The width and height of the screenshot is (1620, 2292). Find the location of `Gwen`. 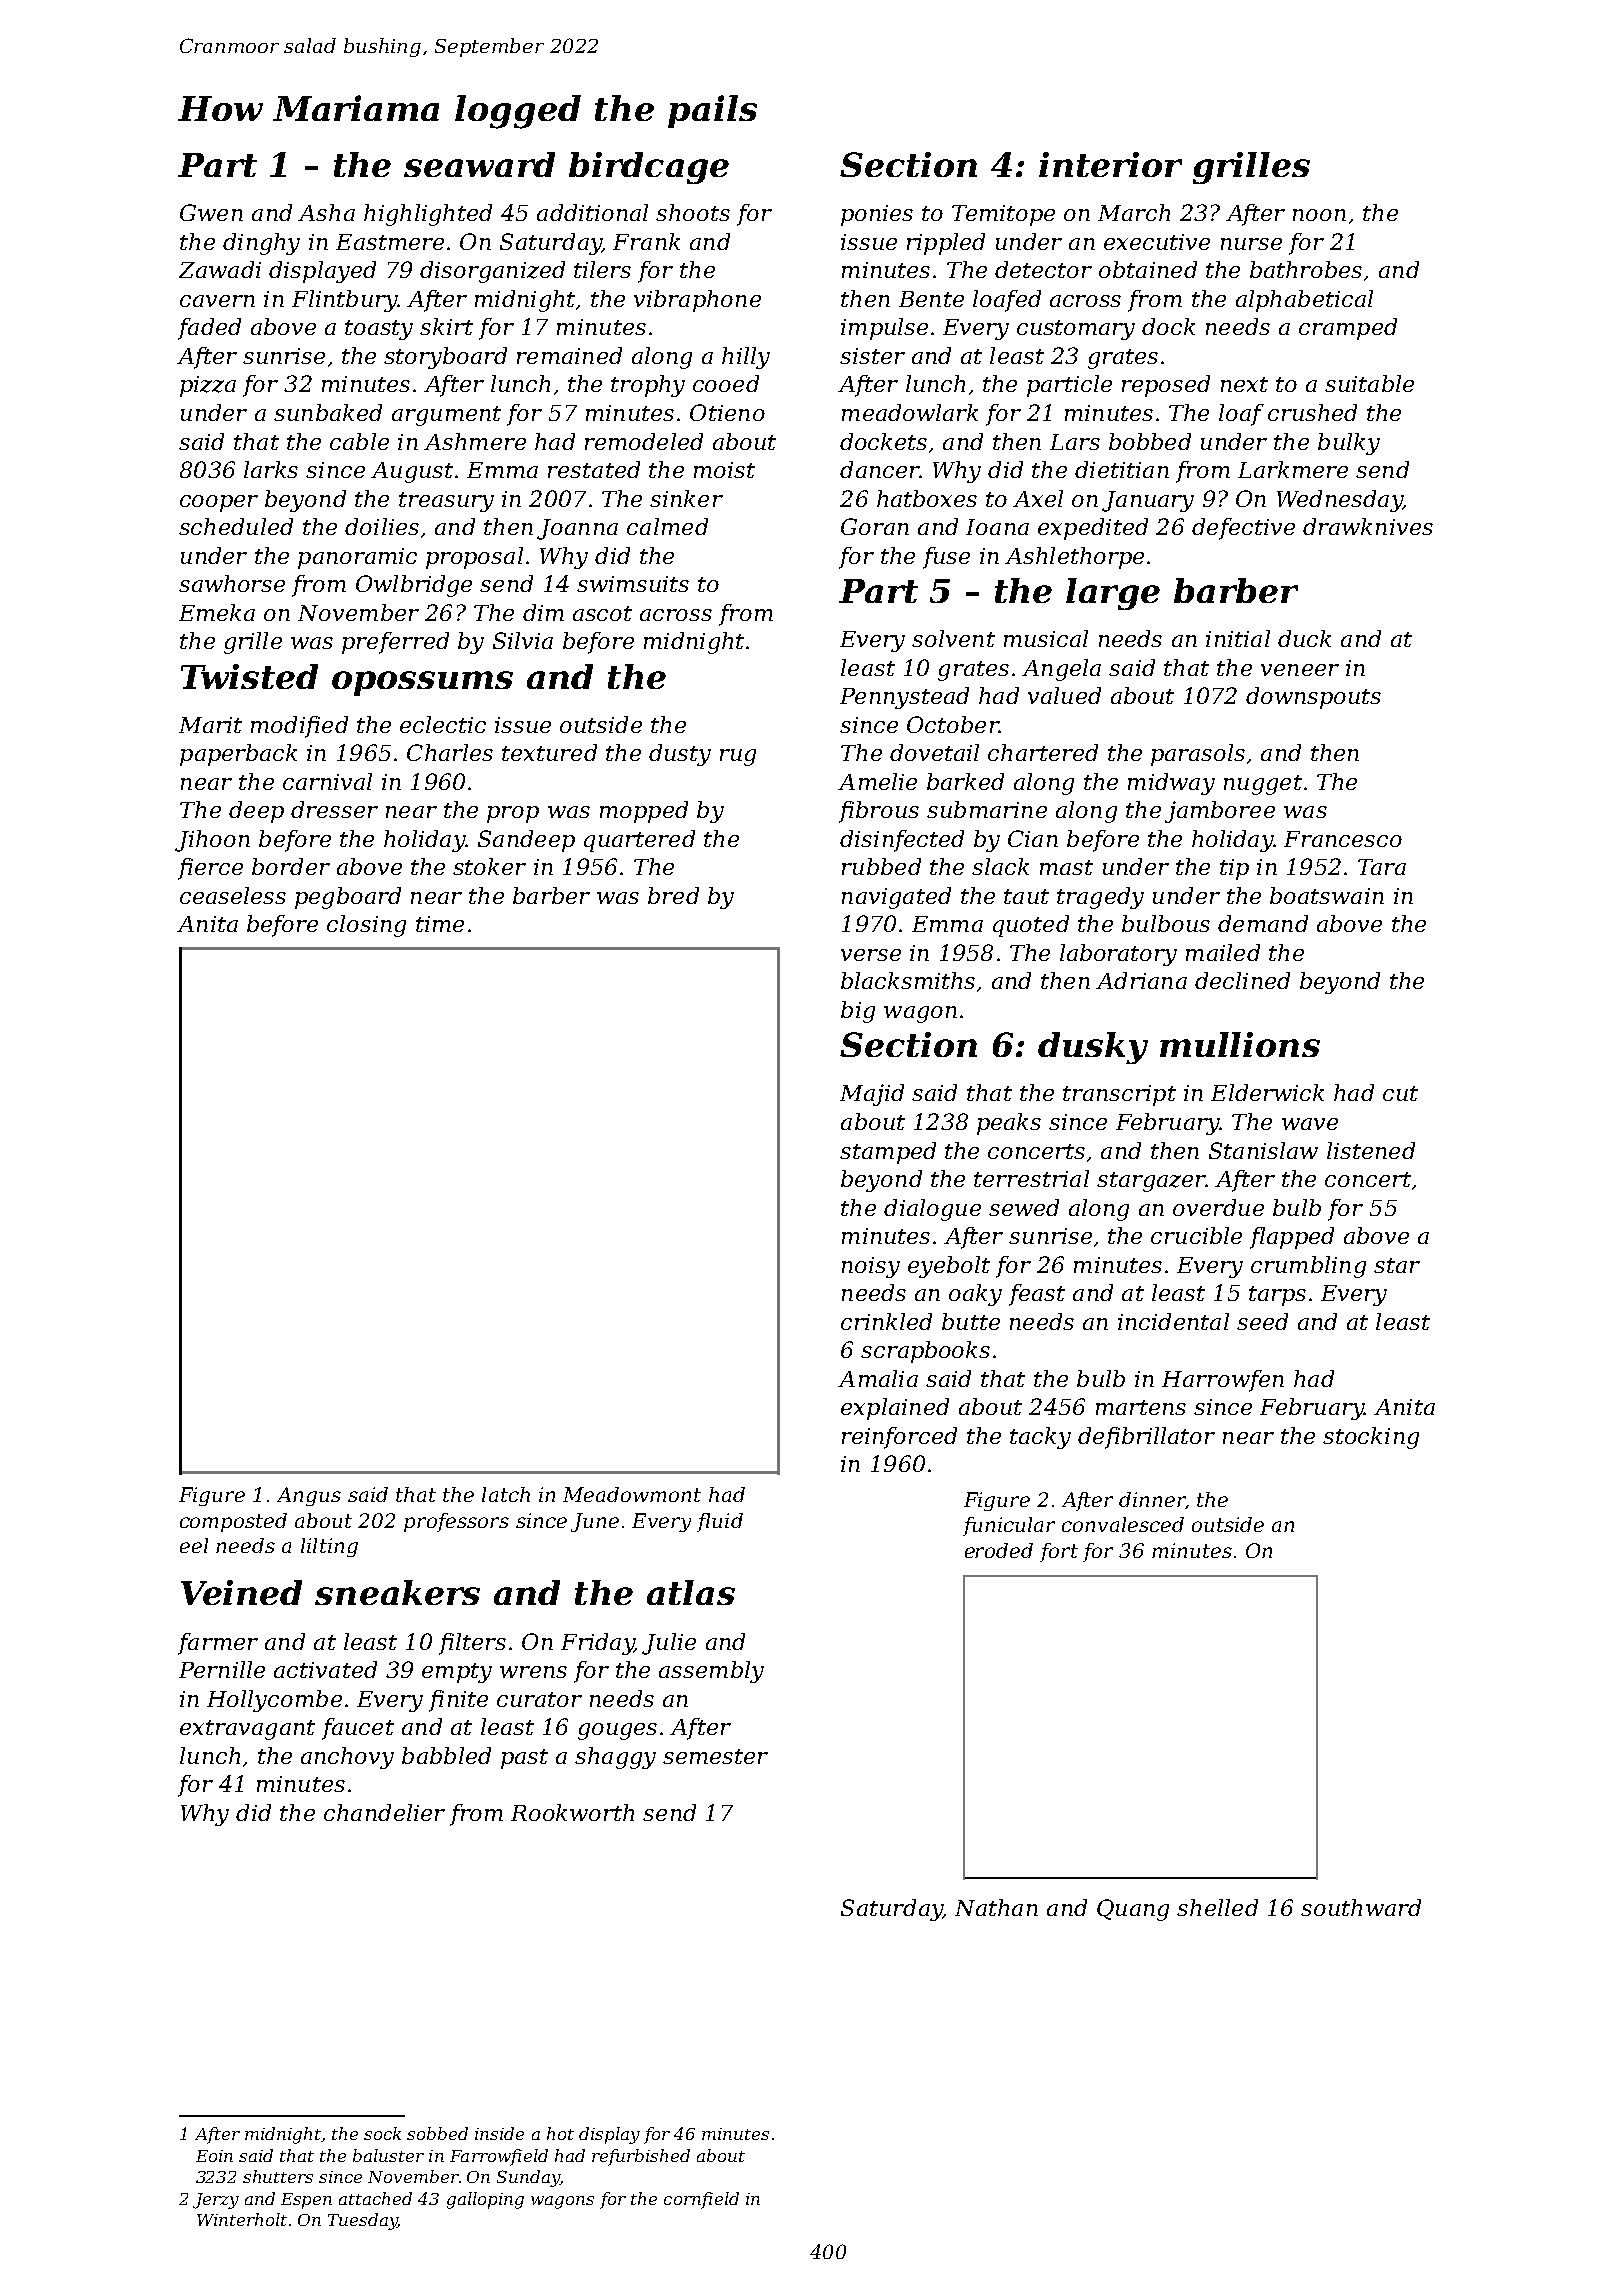

Gwen is located at coordinates (211, 212).
